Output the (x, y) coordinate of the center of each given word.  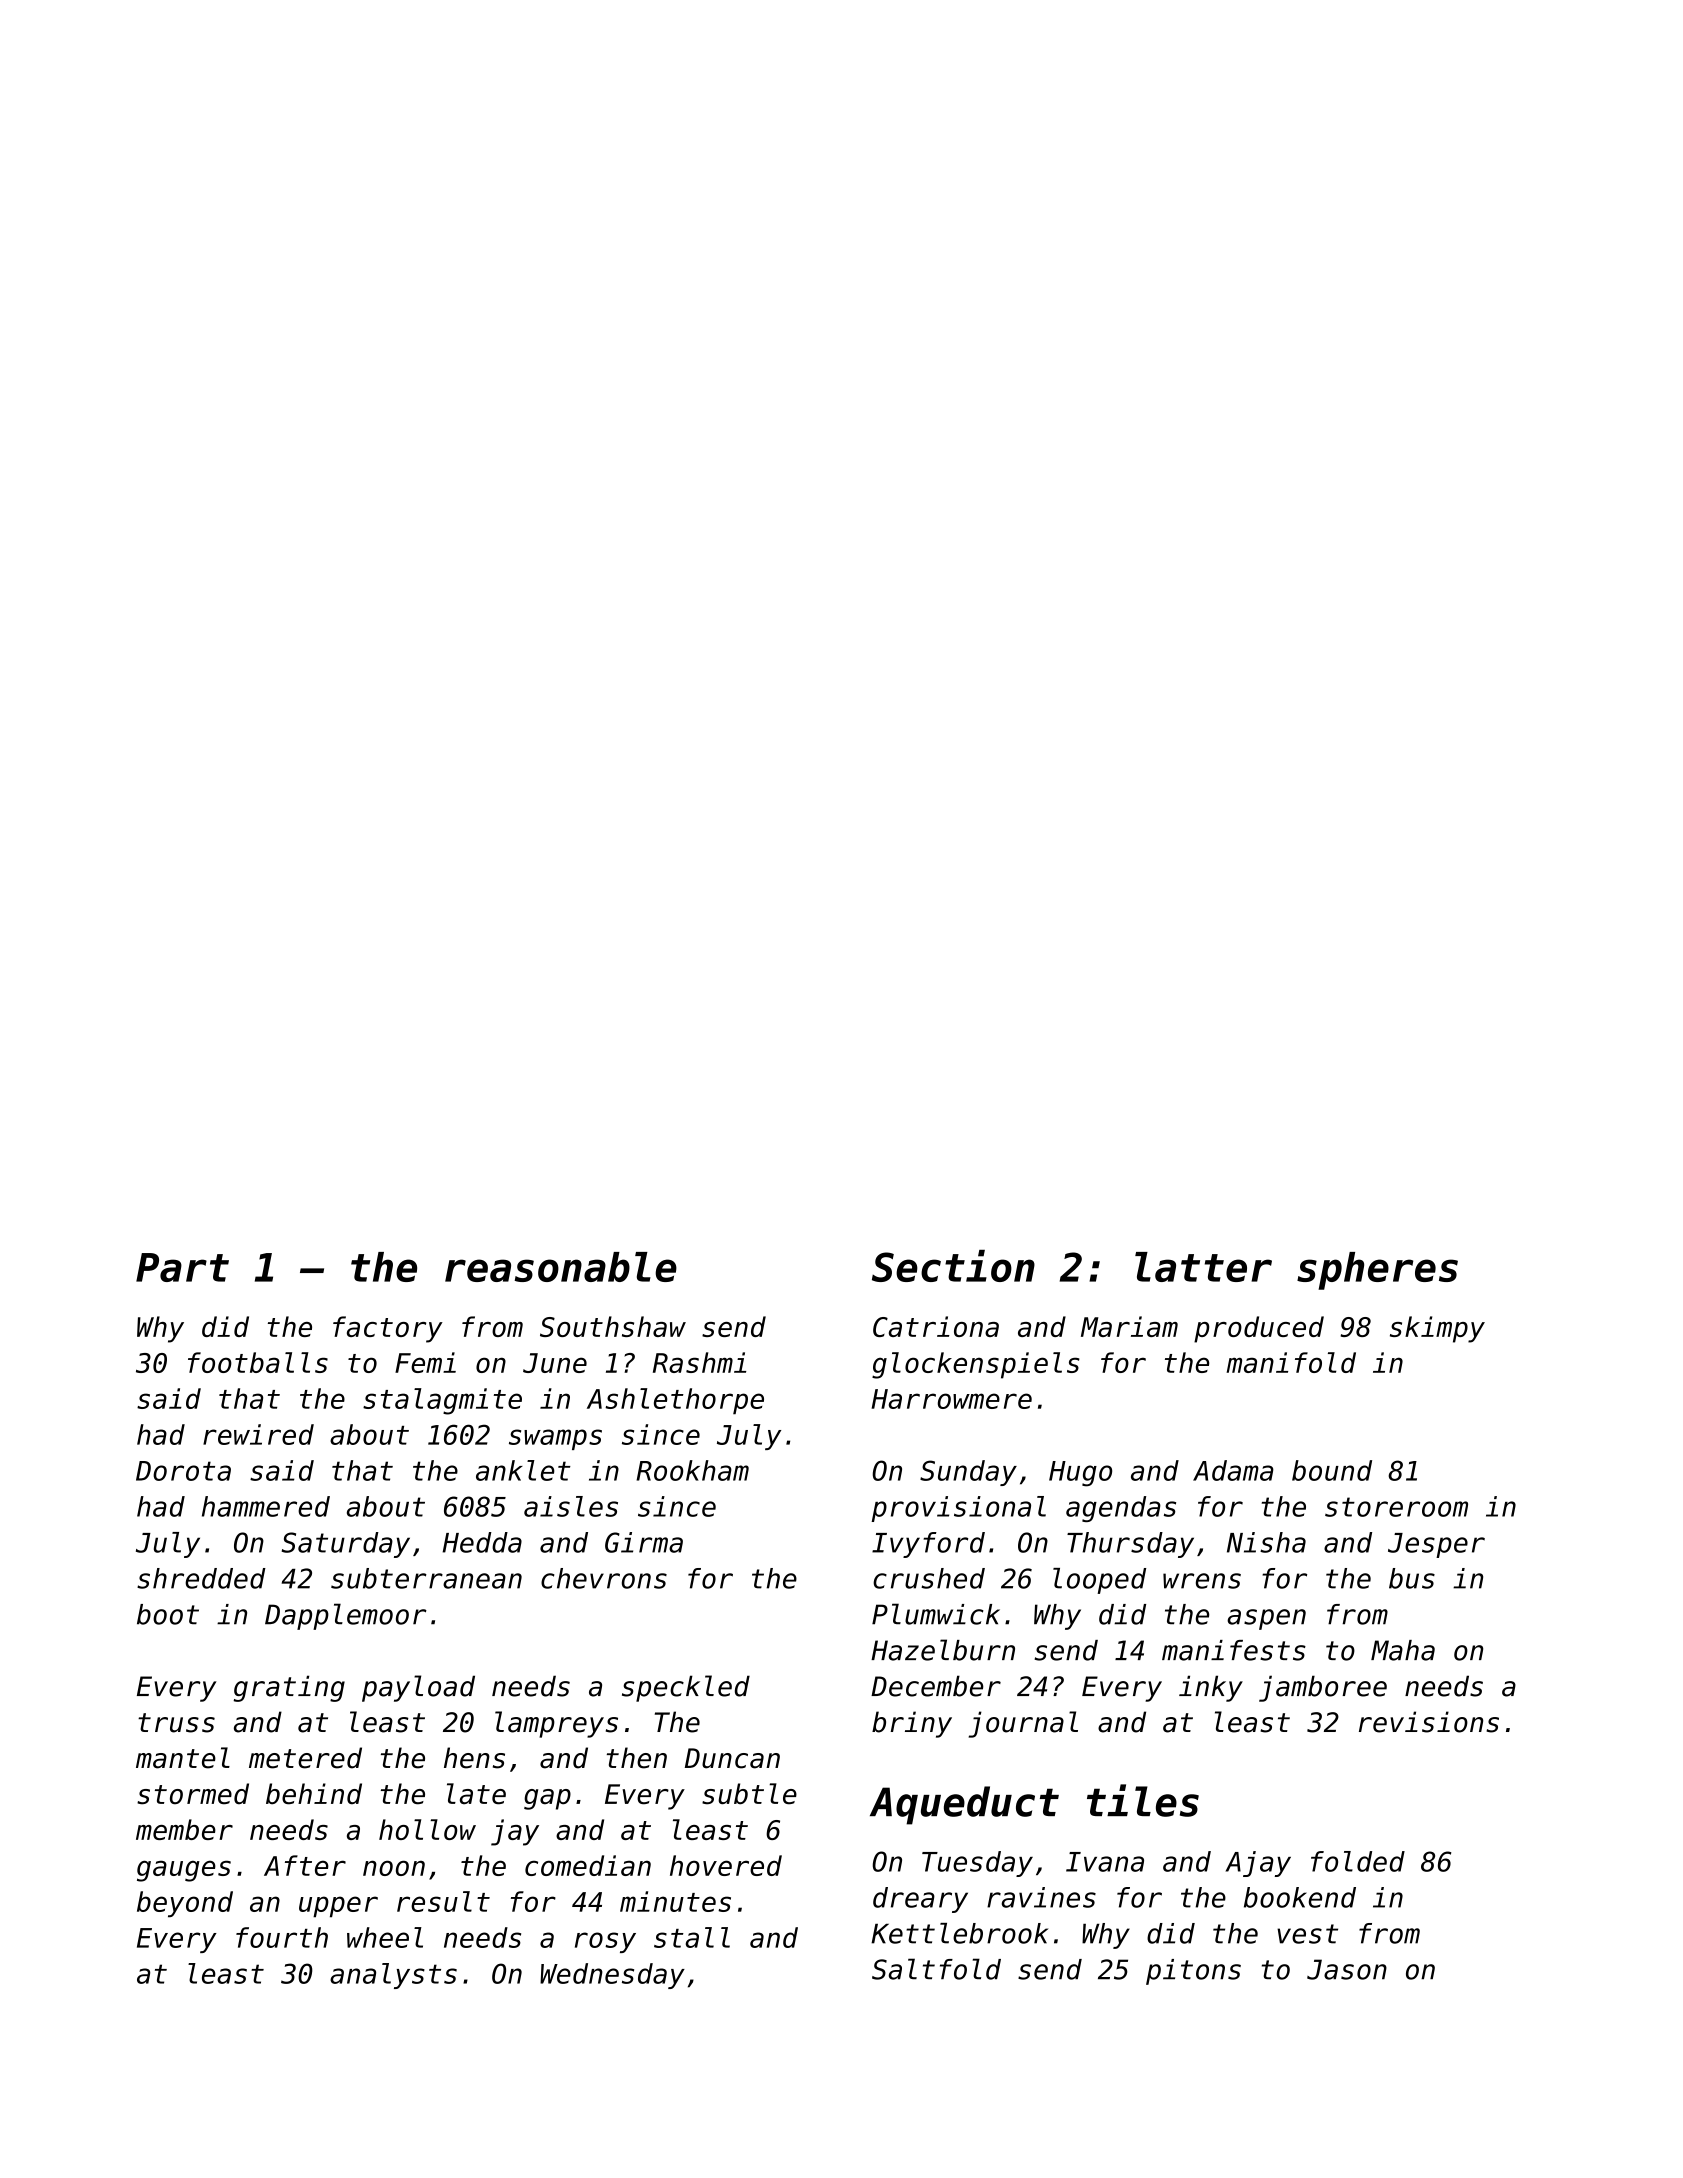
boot (168, 1614)
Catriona (936, 1326)
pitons (1193, 1972)
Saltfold (936, 1969)
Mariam (1129, 1326)
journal (1023, 1724)
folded (1358, 1861)
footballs (258, 1362)
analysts (393, 1976)
